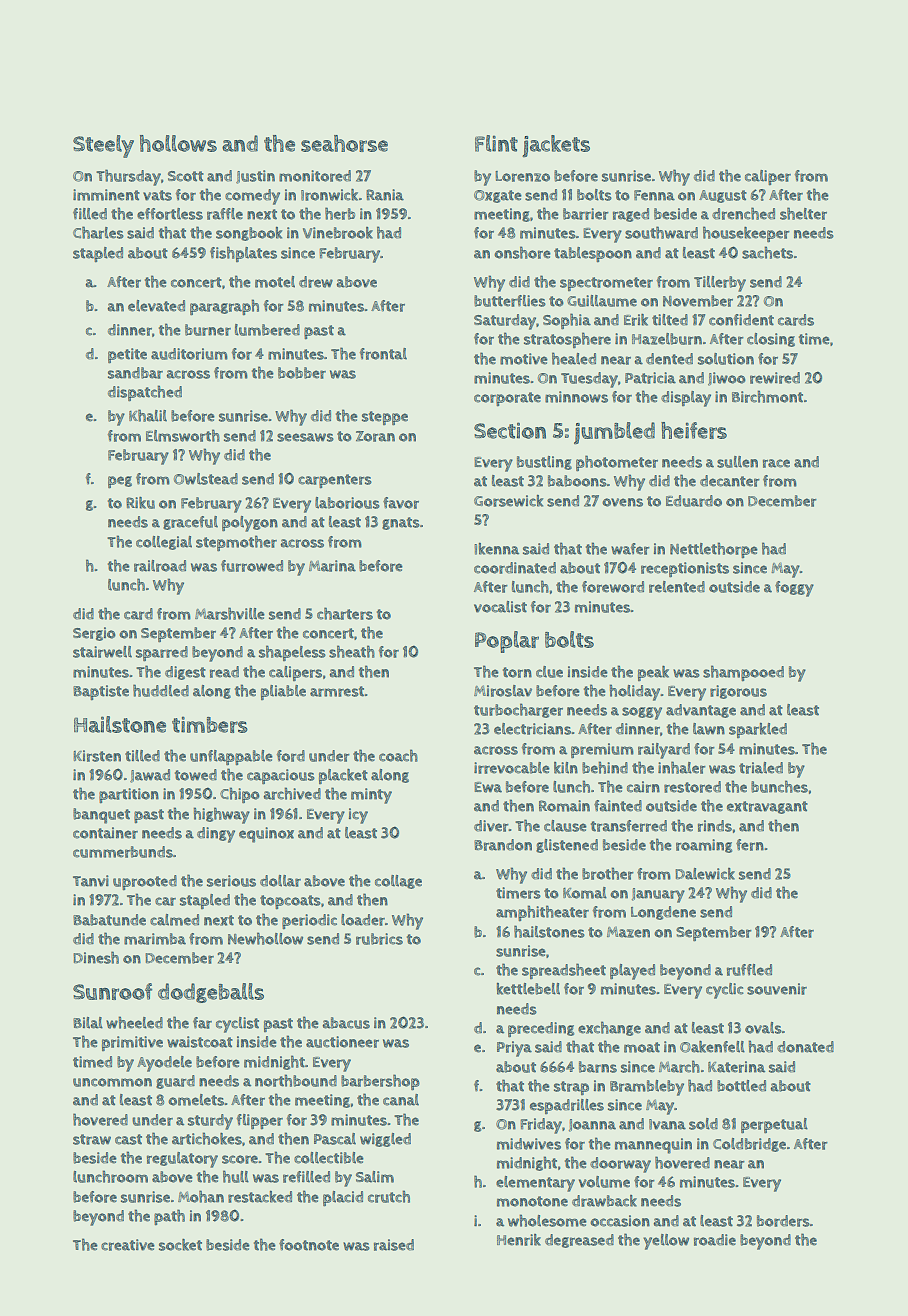 The image size is (908, 1316). Describe the element at coordinates (140, 503) in the screenshot. I see `Riku` at that location.
